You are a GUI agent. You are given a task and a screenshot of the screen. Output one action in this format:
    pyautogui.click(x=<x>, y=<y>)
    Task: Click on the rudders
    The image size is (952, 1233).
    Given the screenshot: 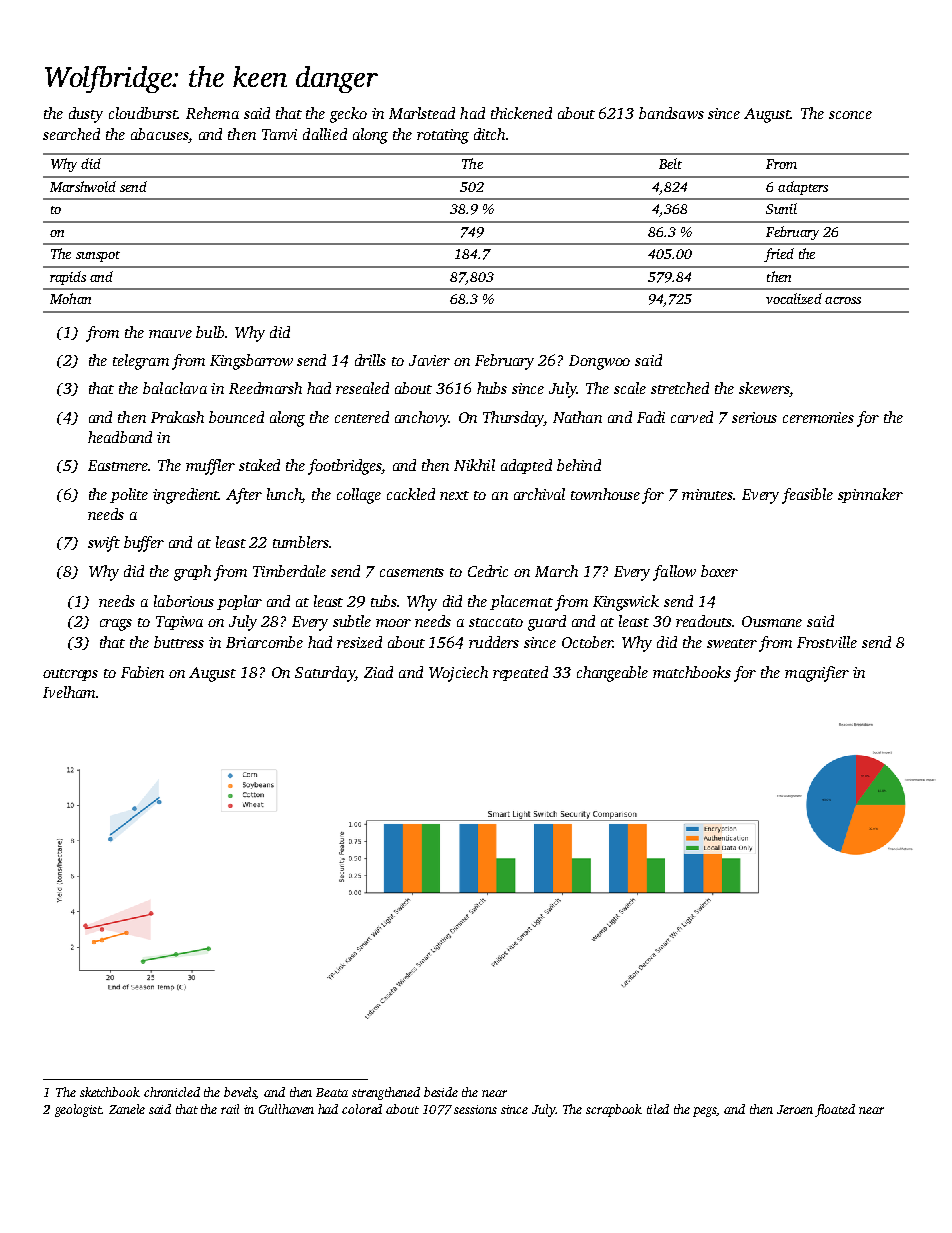 What is the action you would take?
    pyautogui.click(x=494, y=642)
